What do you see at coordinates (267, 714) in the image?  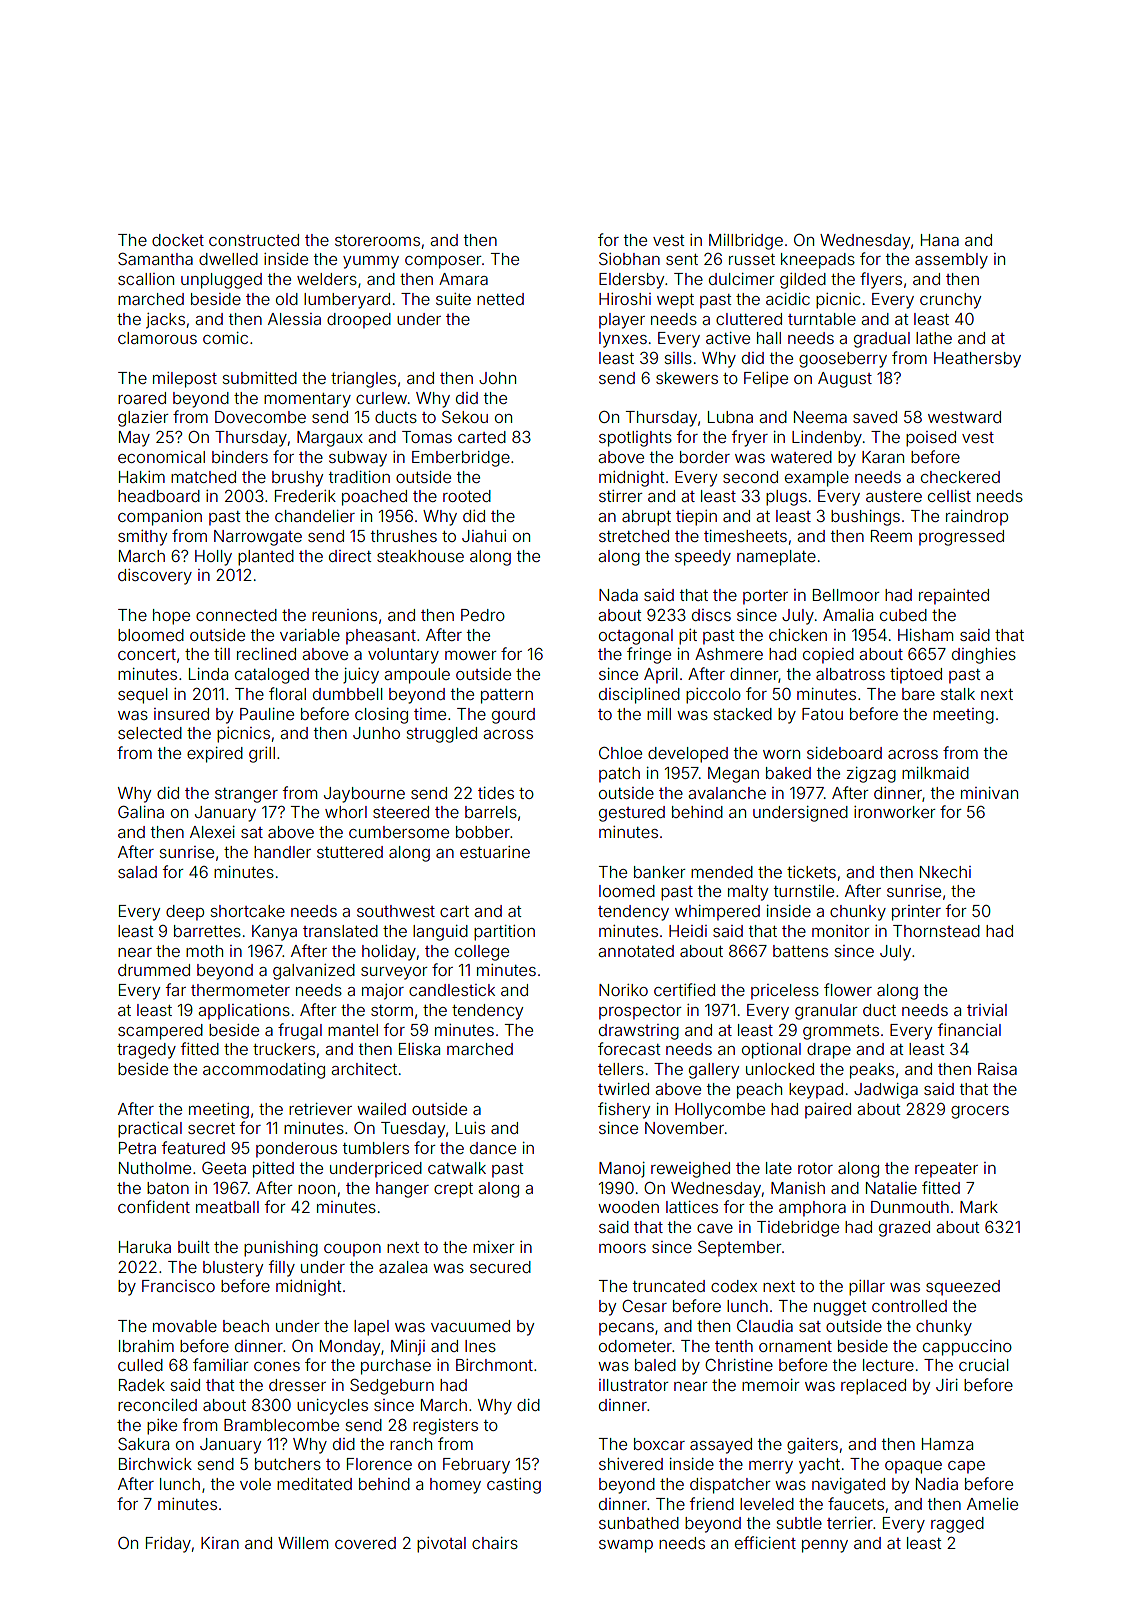 I see `Pauline` at bounding box center [267, 714].
